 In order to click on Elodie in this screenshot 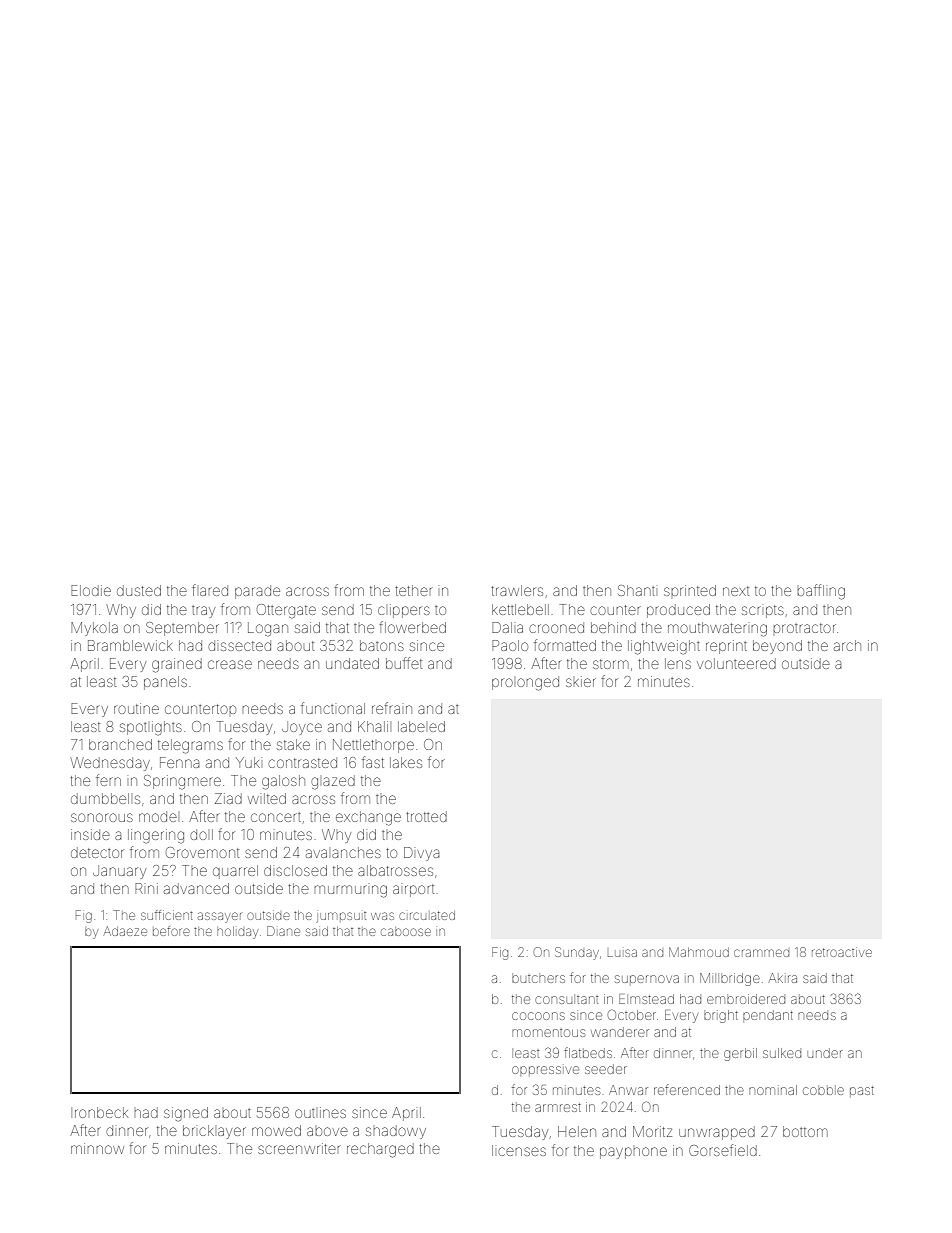, I will do `click(91, 590)`.
